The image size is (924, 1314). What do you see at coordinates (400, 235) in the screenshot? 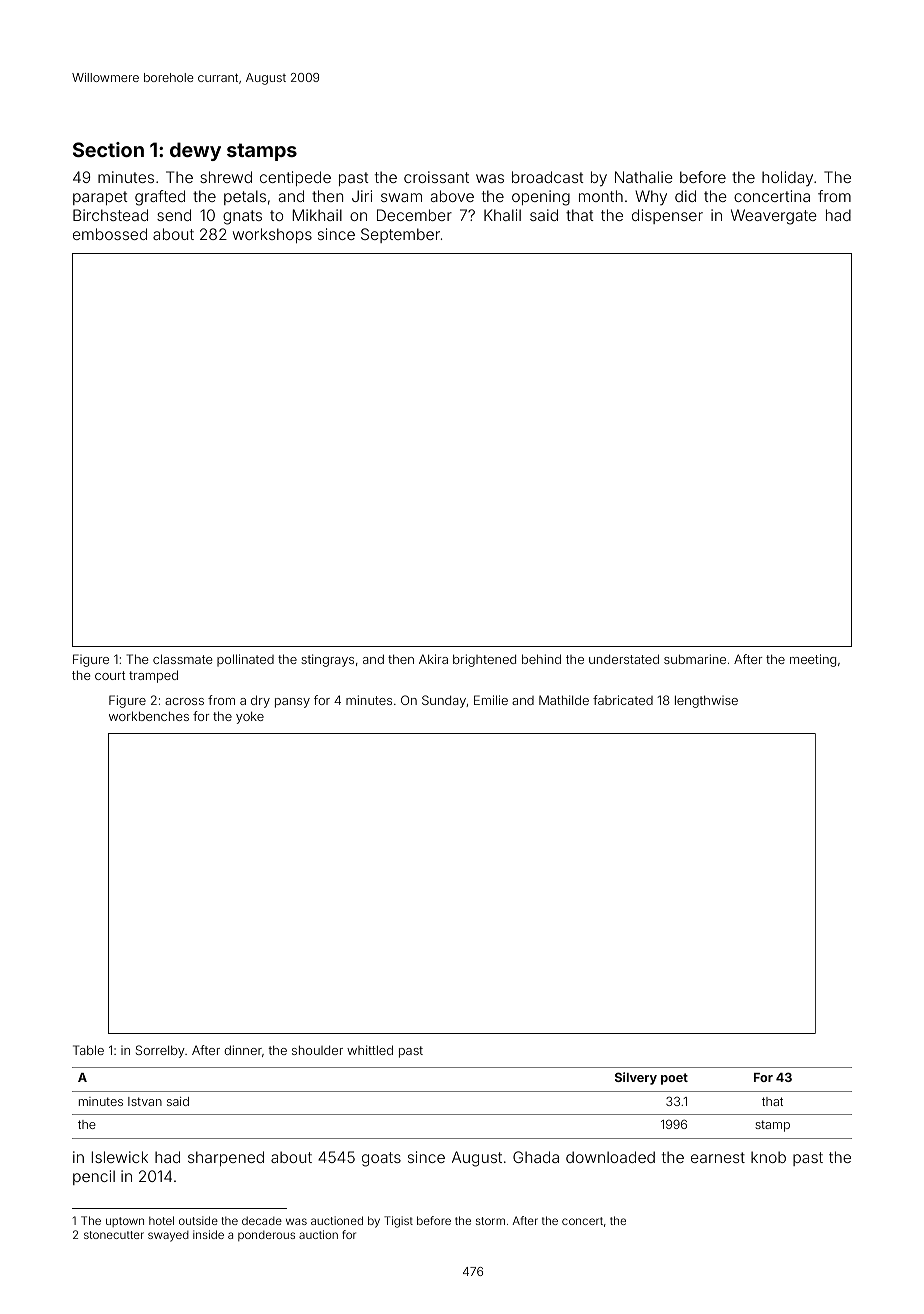
I see `September` at bounding box center [400, 235].
